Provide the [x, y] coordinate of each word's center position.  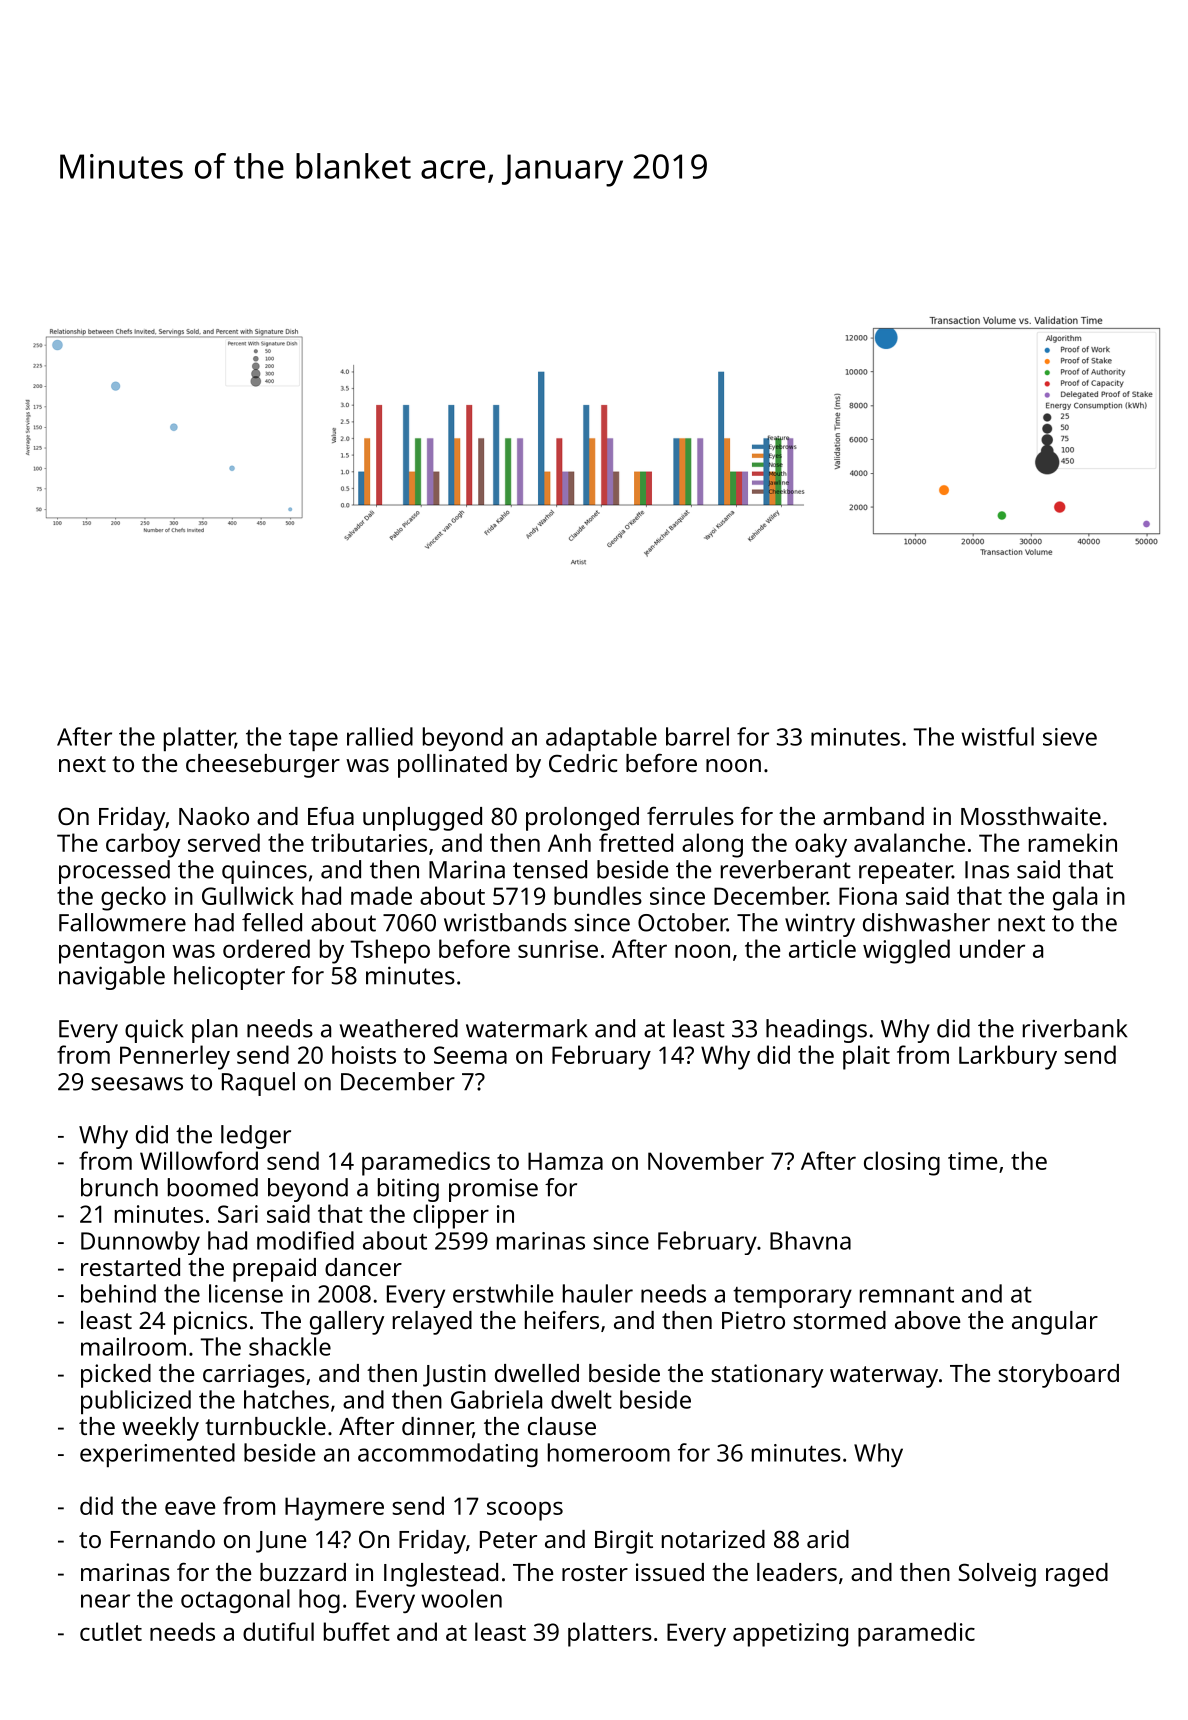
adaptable [601, 739]
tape [313, 740]
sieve [1070, 737]
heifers [562, 1320]
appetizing [790, 1635]
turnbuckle [265, 1426]
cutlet [111, 1631]
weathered [399, 1028]
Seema [470, 1055]
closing [902, 1163]
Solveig [997, 1575]
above [928, 1320]
